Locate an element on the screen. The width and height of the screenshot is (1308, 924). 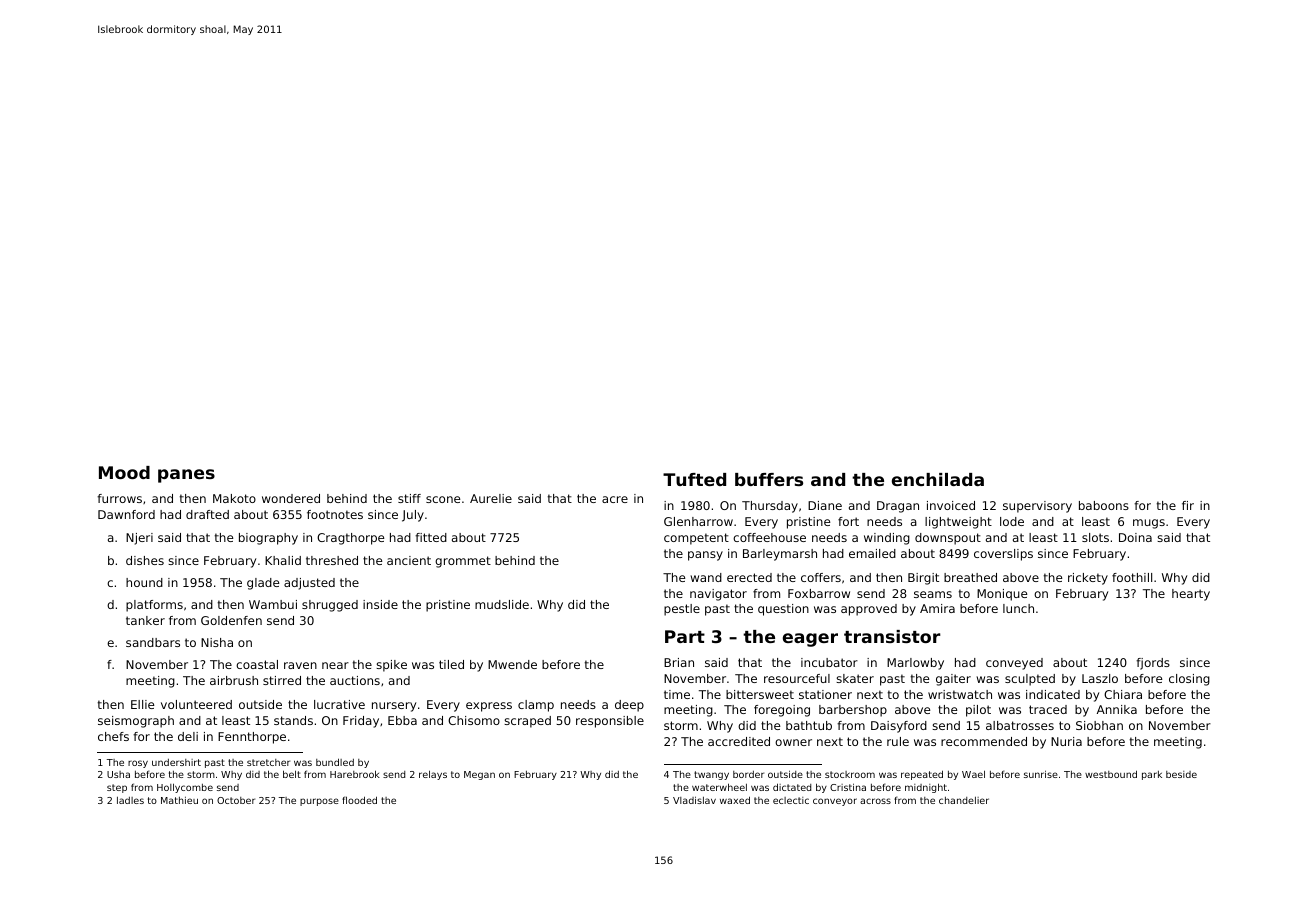
albatrosses is located at coordinates (1020, 725).
